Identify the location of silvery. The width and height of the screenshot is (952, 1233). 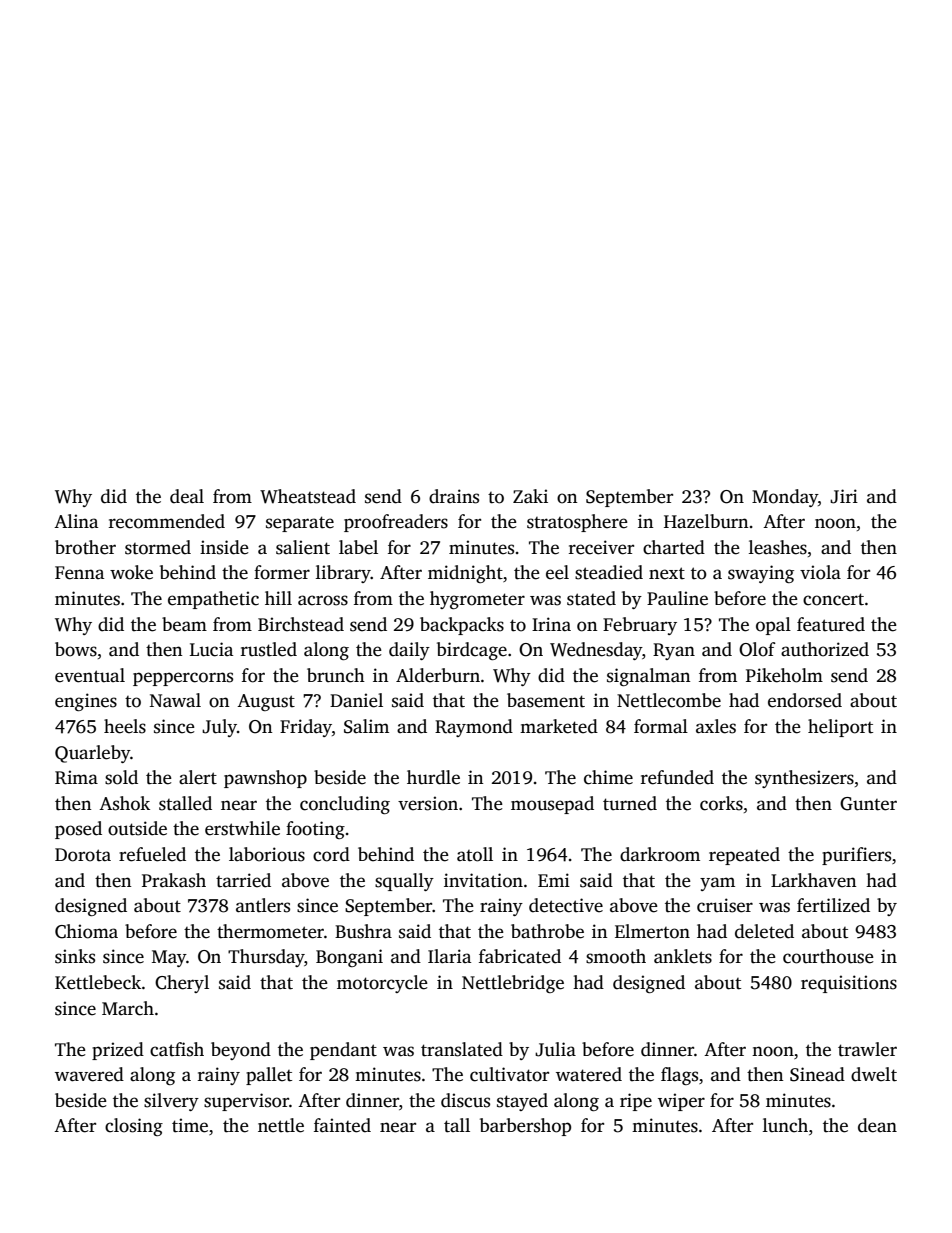
(171, 1102).
